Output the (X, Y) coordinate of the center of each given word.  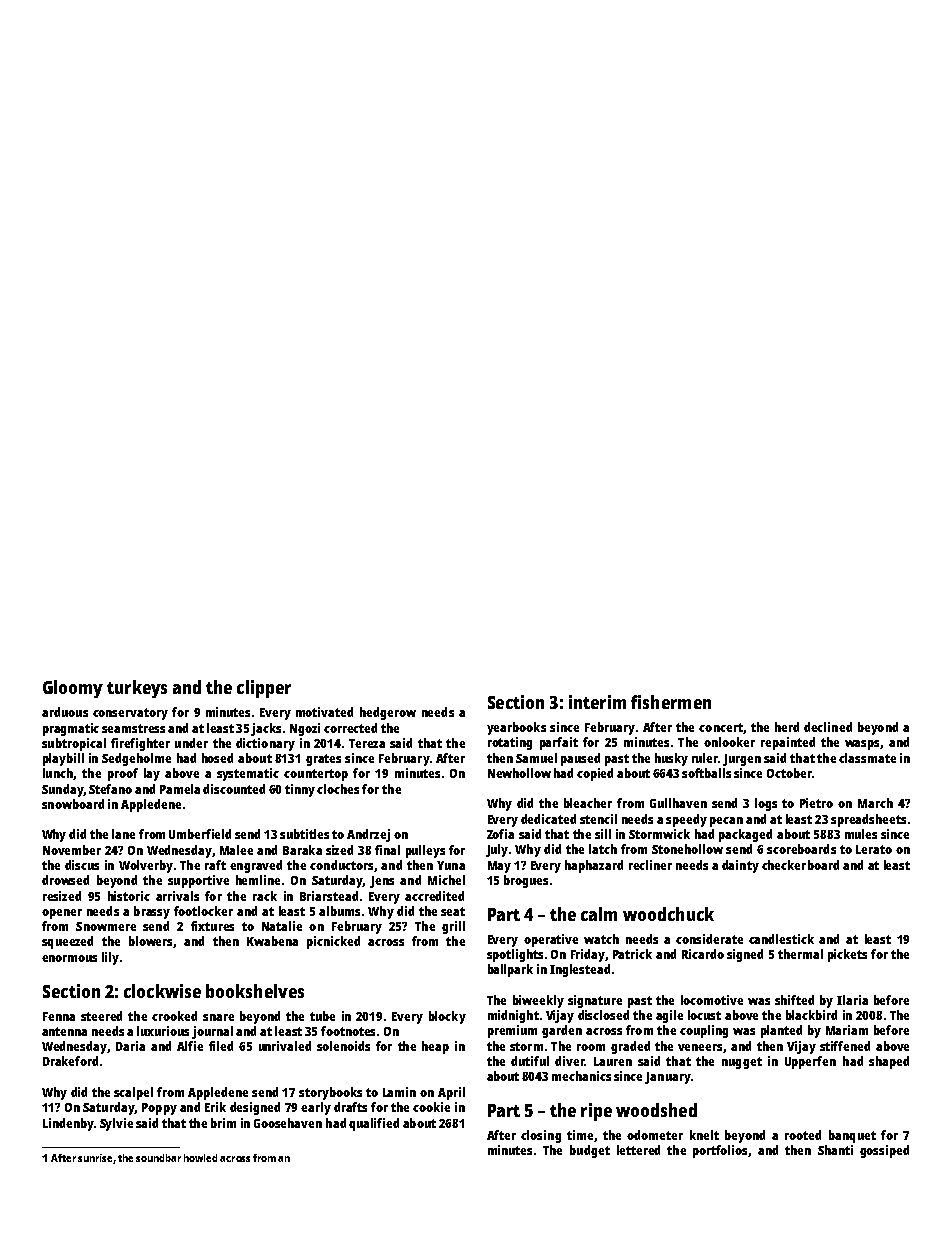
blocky (447, 1017)
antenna (64, 1031)
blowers (150, 941)
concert (721, 727)
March (875, 803)
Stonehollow (687, 849)
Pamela (180, 789)
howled (200, 1158)
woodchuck (668, 914)
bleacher (588, 803)
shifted (794, 1000)
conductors (341, 865)
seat (453, 911)
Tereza (367, 743)
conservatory (130, 714)
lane (123, 834)
